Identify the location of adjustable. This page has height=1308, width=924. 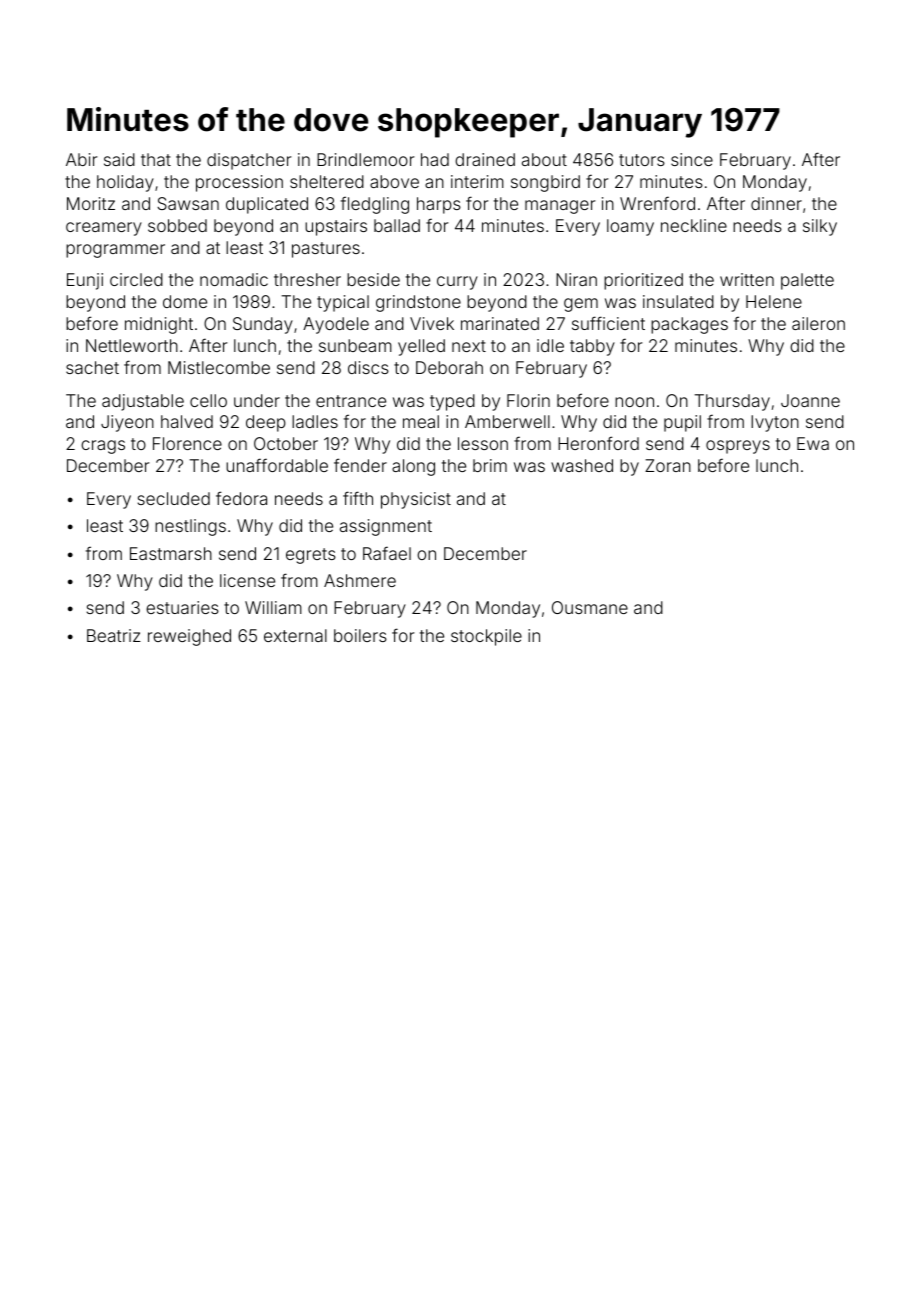
(143, 402).
